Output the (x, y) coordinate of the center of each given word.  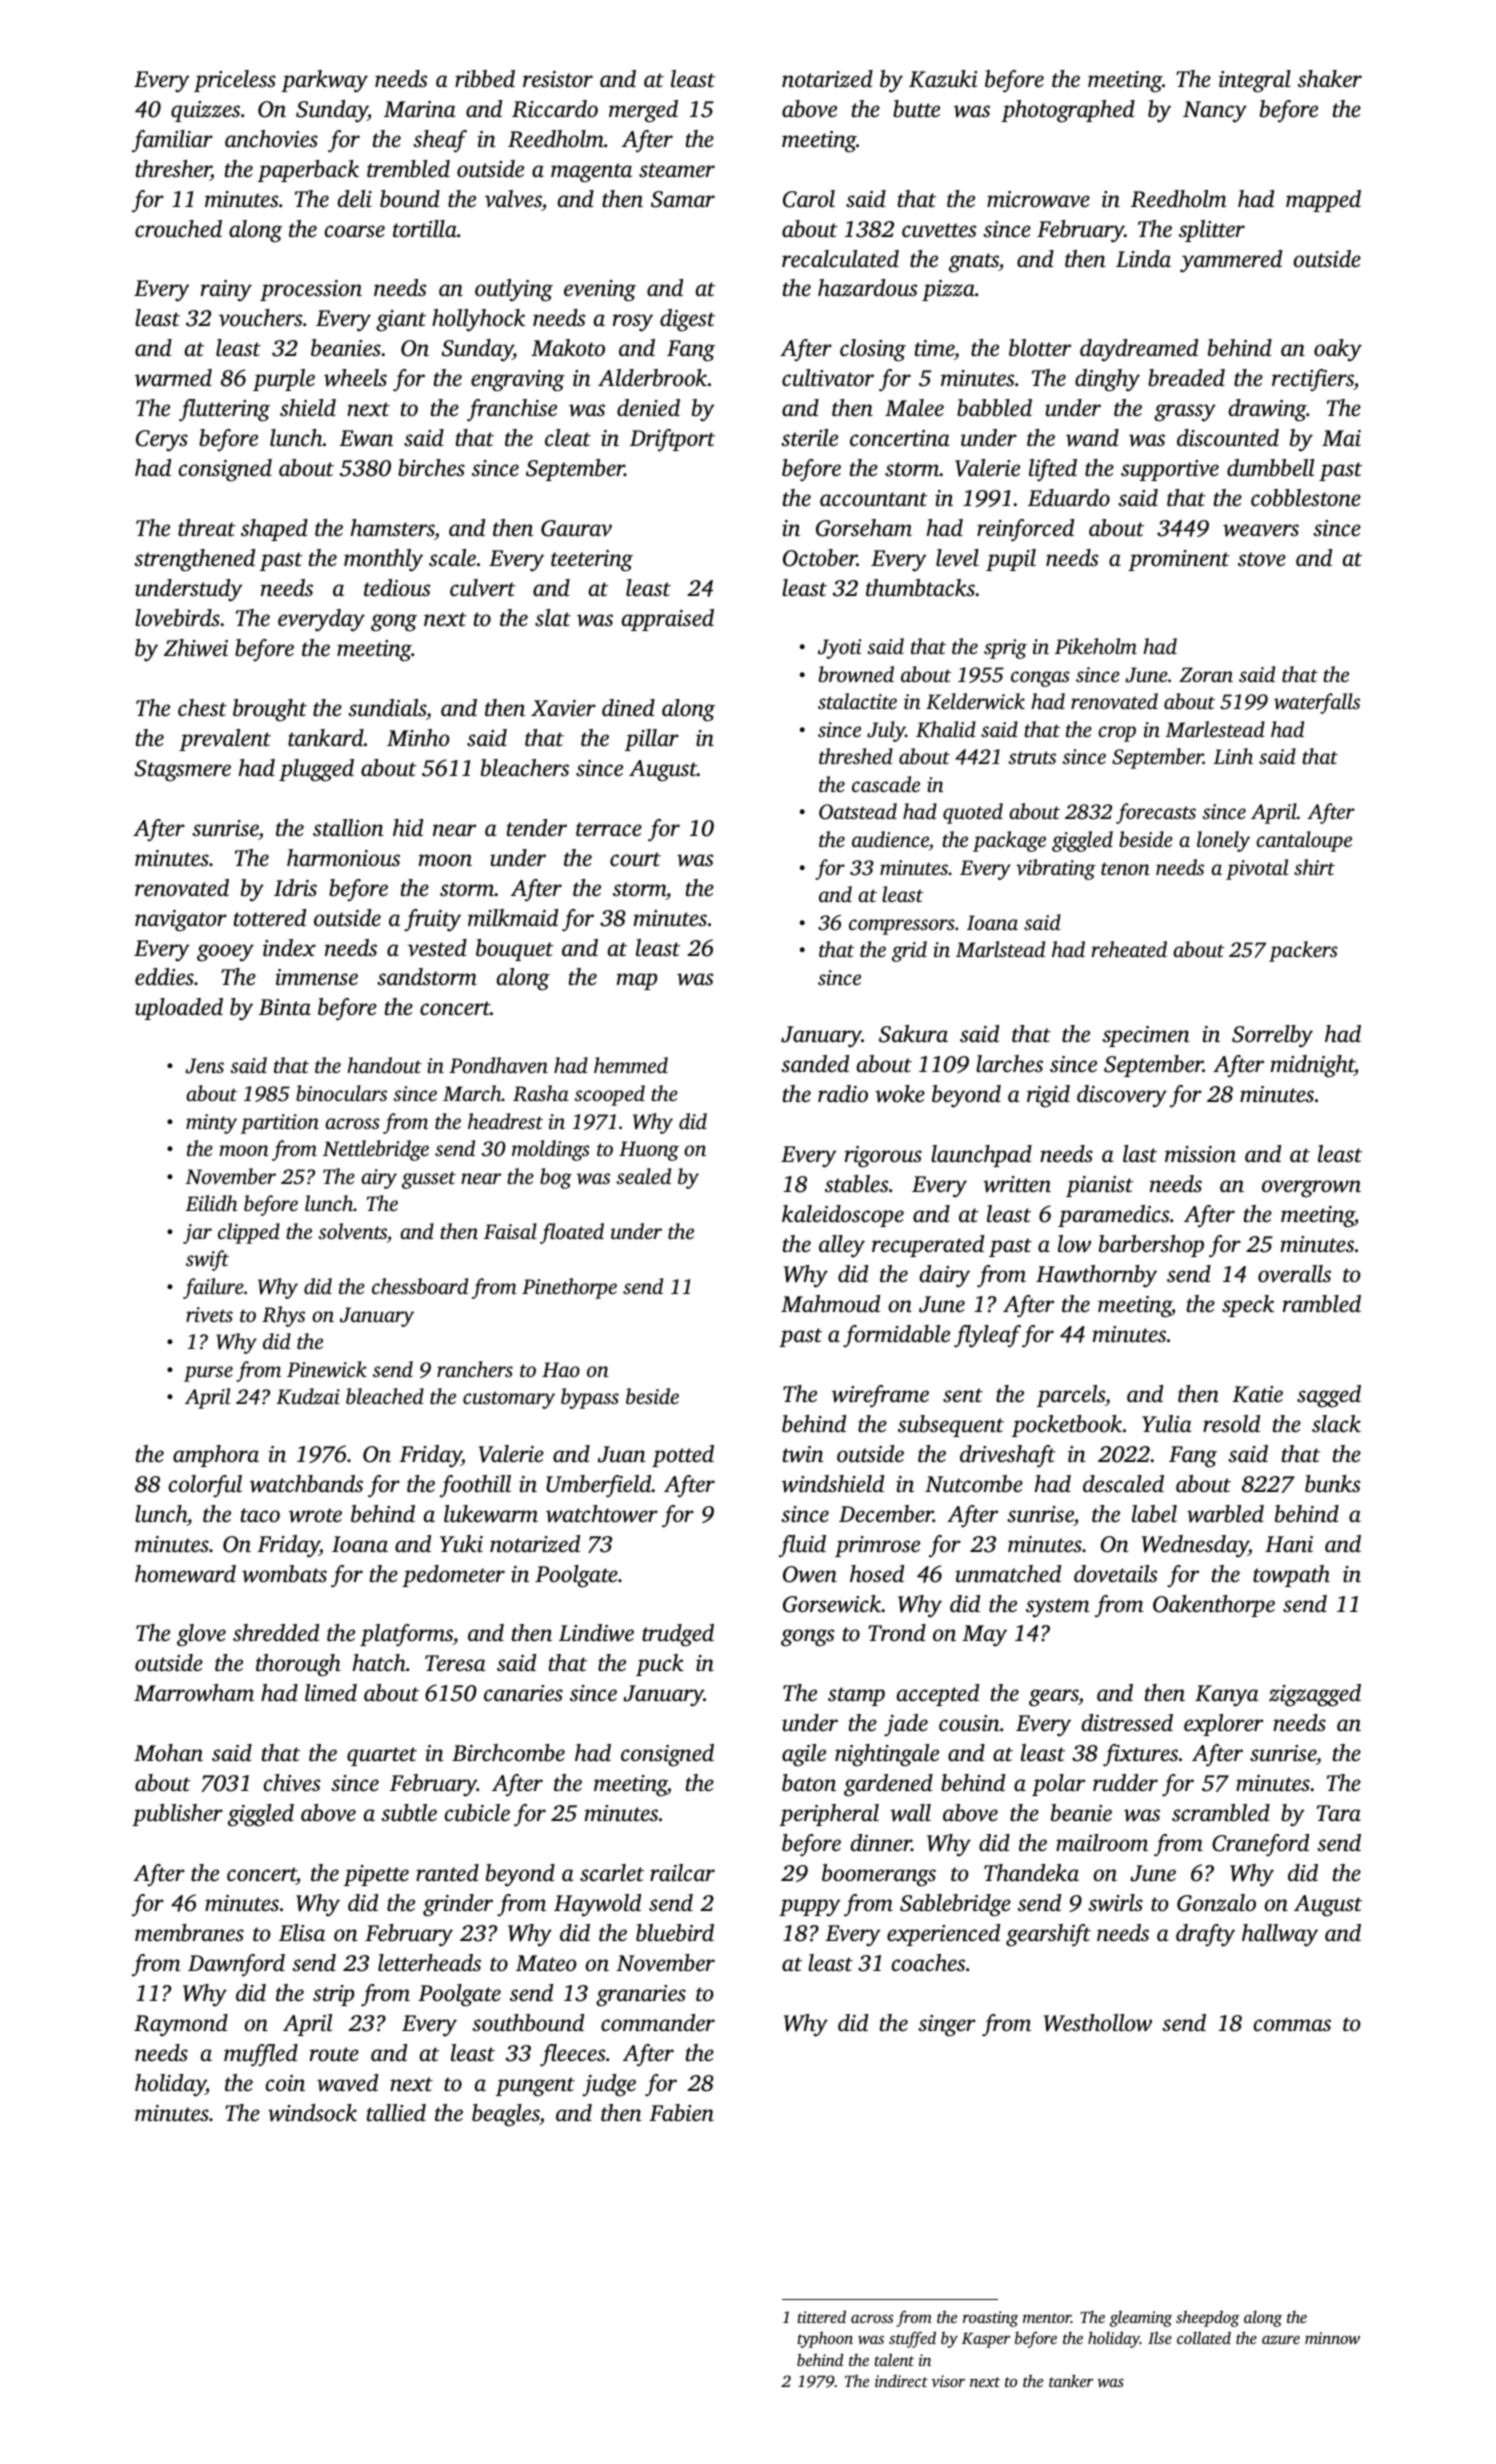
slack (1336, 1424)
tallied (396, 2112)
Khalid (946, 729)
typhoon (825, 2339)
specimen (1146, 1036)
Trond (897, 1632)
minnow (1332, 2338)
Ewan (366, 438)
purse (208, 1374)
